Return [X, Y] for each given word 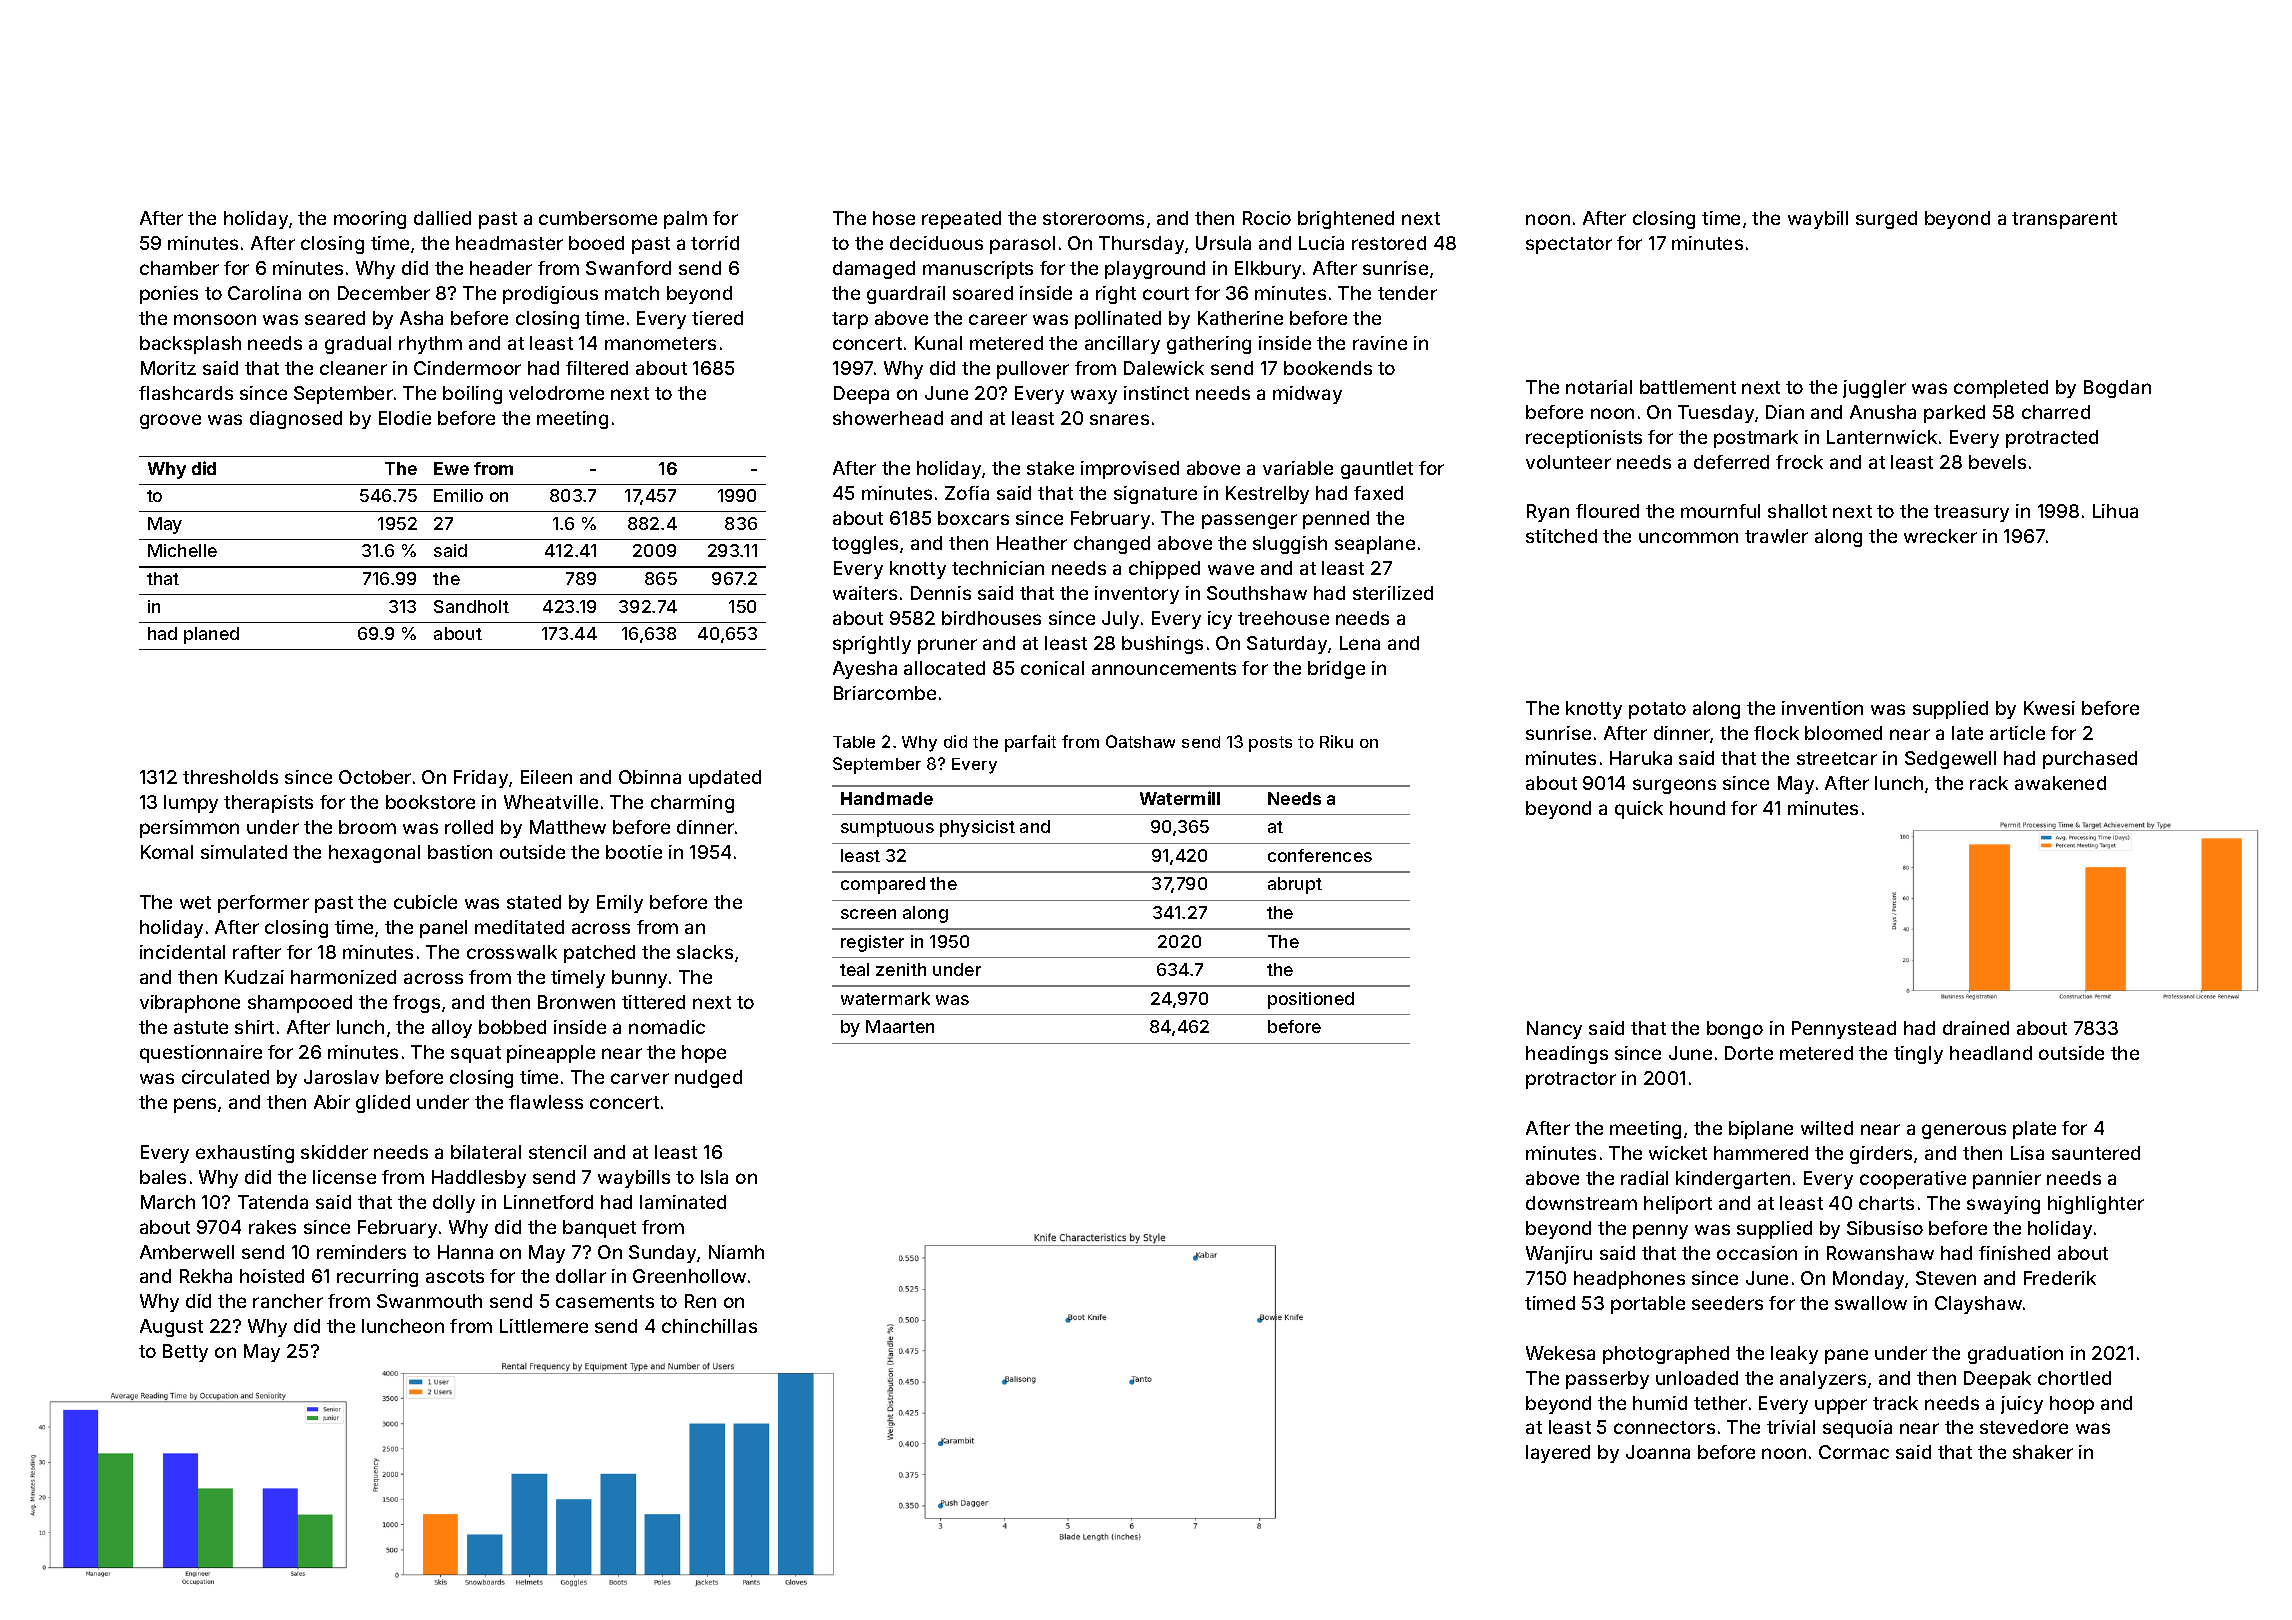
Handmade [887, 798]
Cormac [1854, 1452]
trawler [1776, 536]
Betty [185, 1353]
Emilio [458, 495]
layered [1558, 1454]
